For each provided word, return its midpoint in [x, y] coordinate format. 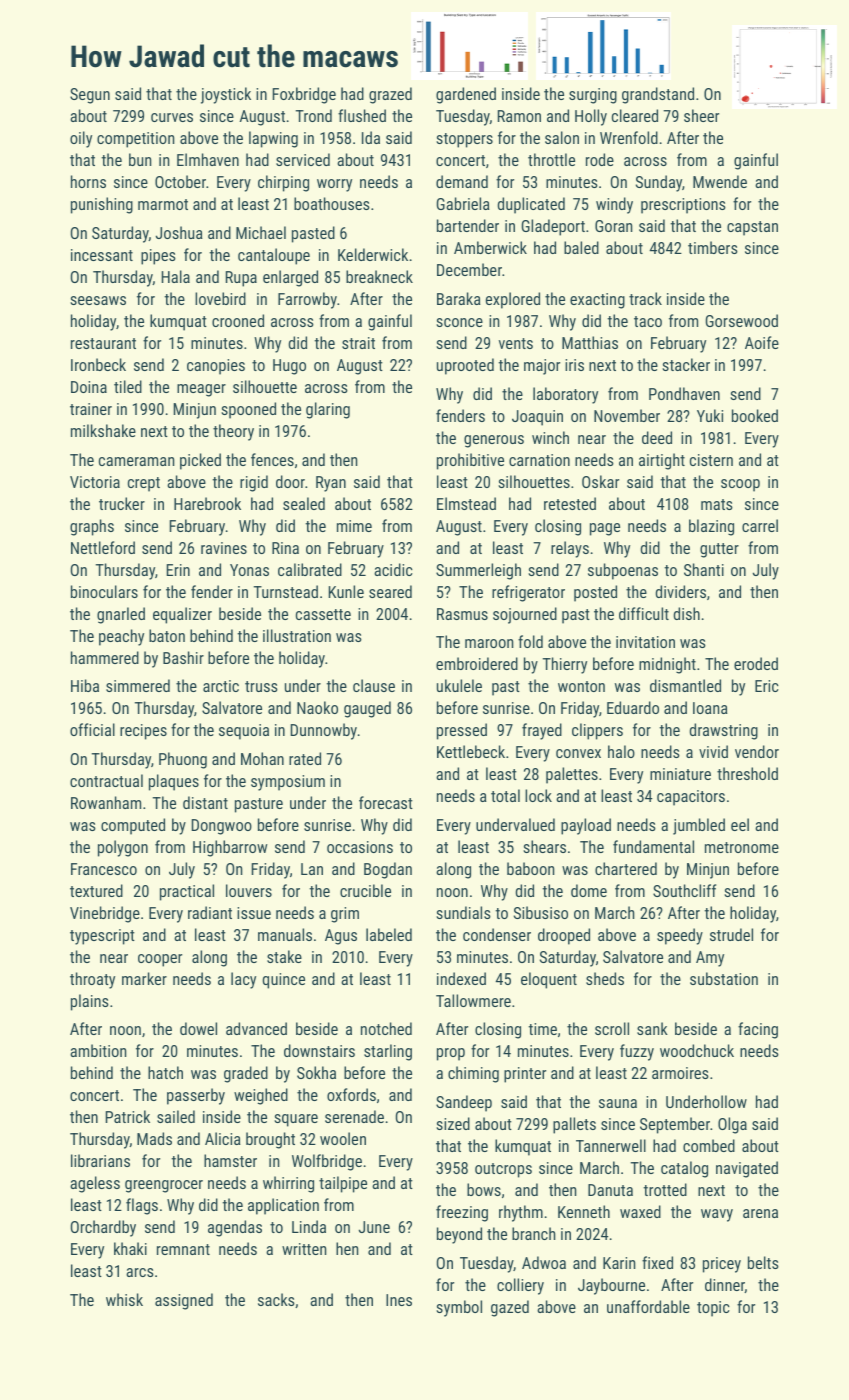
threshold [747, 773]
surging [593, 96]
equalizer [182, 615]
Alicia [223, 1138]
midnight [667, 665]
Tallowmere [473, 1000]
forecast [386, 802]
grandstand [658, 95]
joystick [226, 95]
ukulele [459, 685]
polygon [123, 848]
